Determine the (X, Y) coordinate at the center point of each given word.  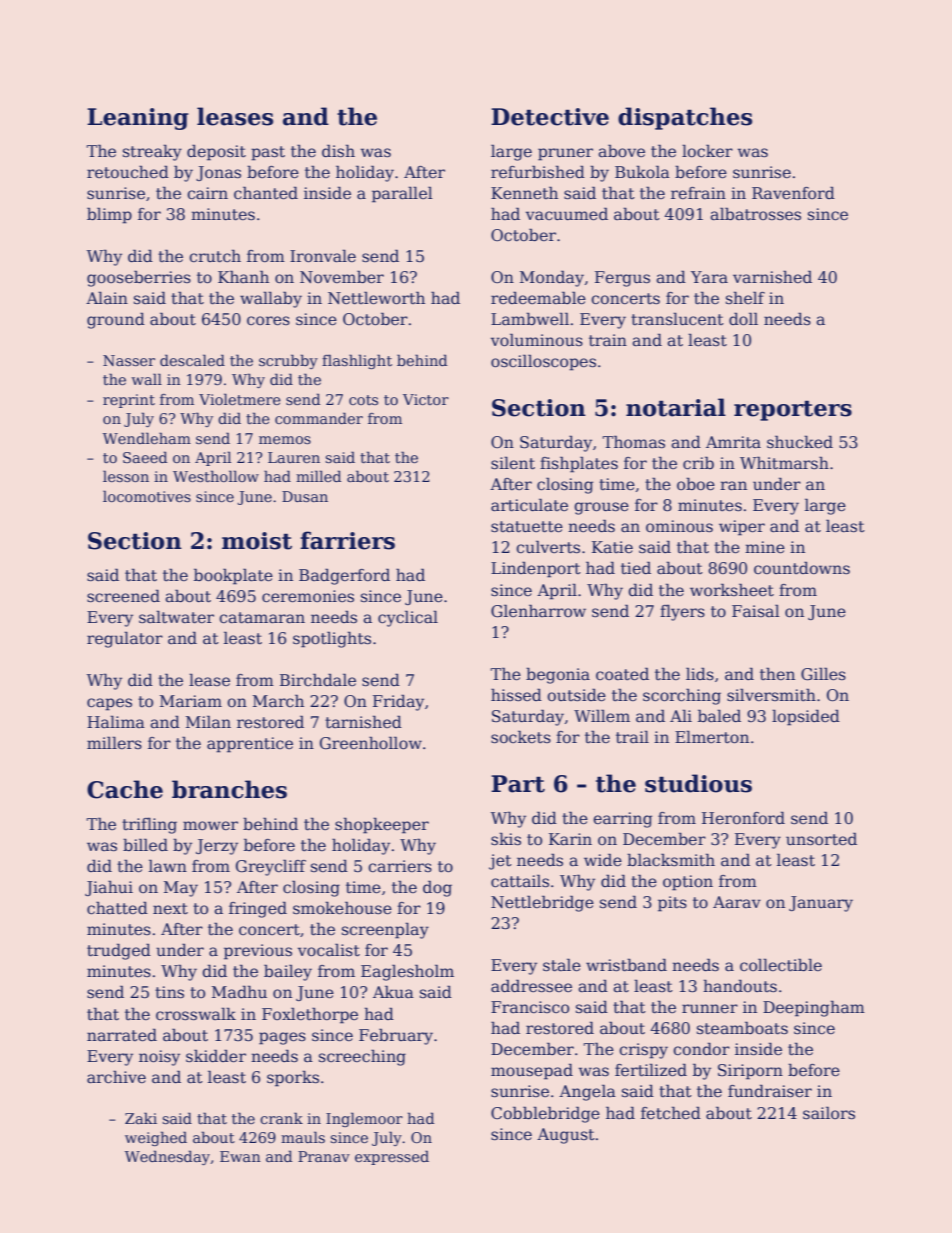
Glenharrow (538, 611)
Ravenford (793, 193)
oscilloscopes (543, 362)
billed (145, 844)
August (566, 1136)
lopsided (806, 717)
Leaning (138, 119)
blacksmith (671, 860)
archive (116, 1077)
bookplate (233, 576)
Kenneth (524, 193)
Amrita (733, 442)
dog (437, 888)
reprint (129, 401)
